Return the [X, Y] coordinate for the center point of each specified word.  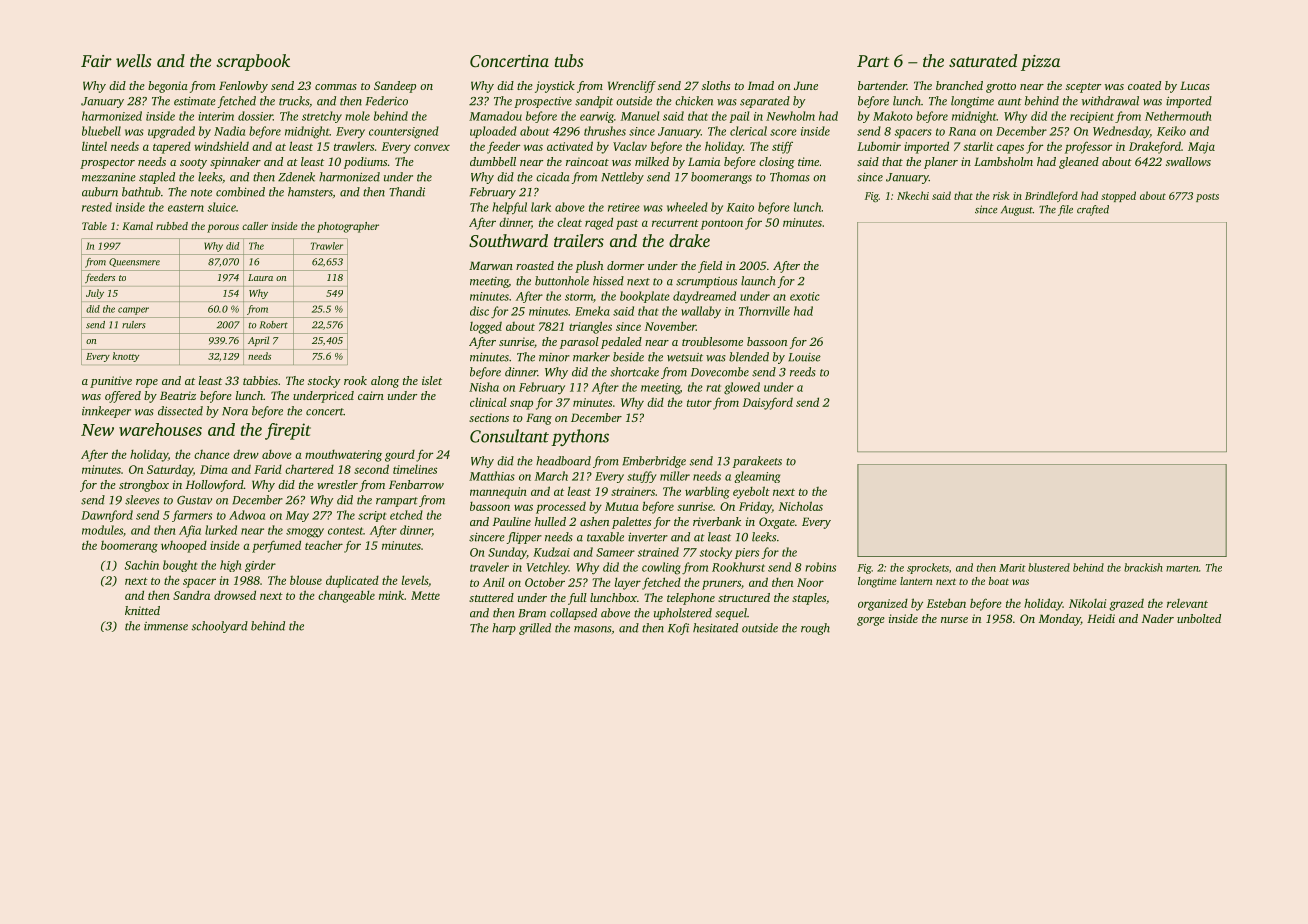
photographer [348, 227]
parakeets [757, 462]
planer [941, 163]
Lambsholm [1003, 161]
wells [134, 60]
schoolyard [220, 627]
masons [592, 629]
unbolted [1199, 618]
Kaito [740, 207]
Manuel [640, 116]
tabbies [260, 380]
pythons [580, 437]
